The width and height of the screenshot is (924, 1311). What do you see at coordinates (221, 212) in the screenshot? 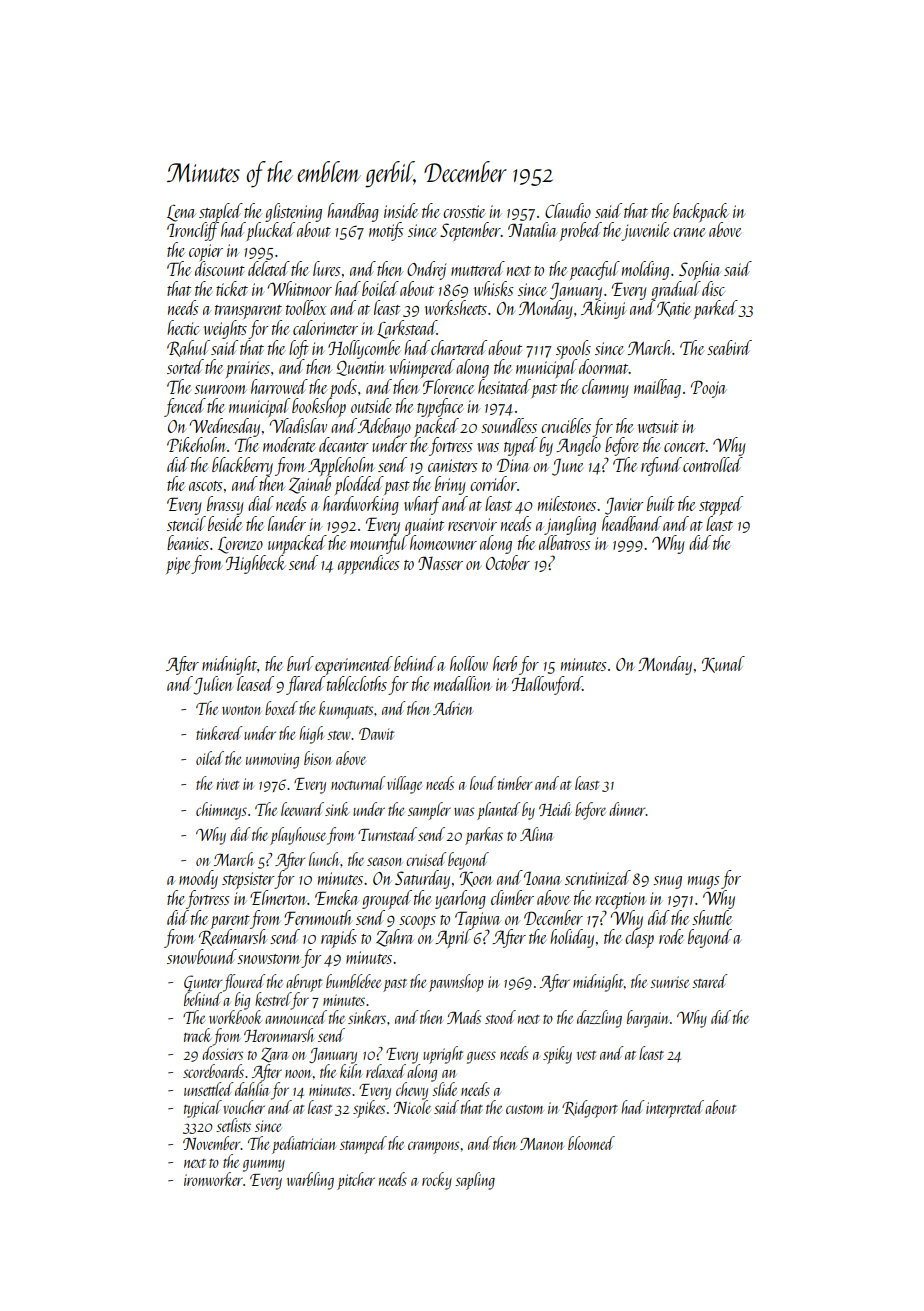
I see `stapled` at bounding box center [221, 212].
